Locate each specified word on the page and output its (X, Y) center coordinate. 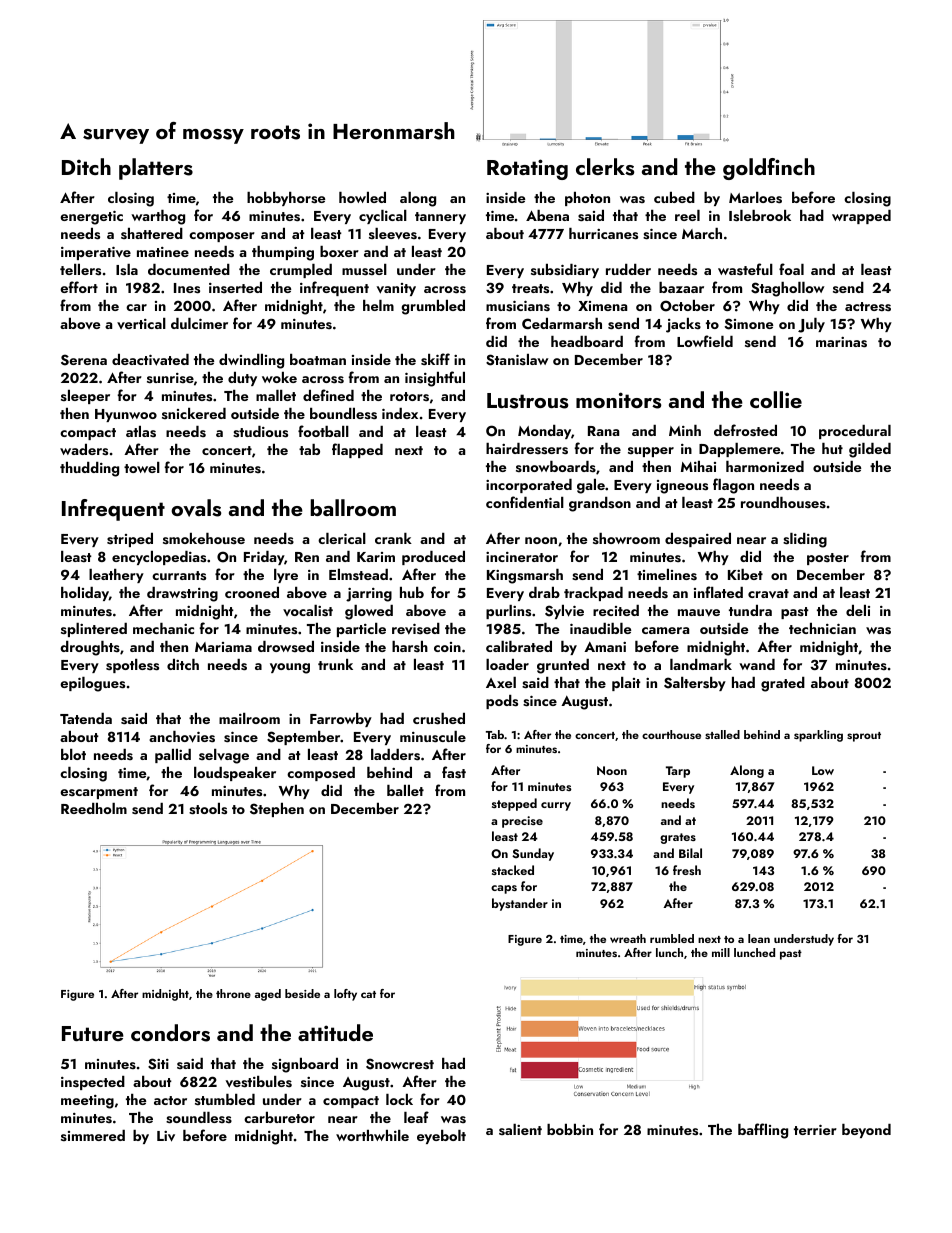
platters (156, 169)
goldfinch (769, 169)
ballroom (353, 507)
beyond (866, 1131)
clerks (605, 167)
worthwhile (372, 1135)
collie (776, 399)
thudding (89, 469)
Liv (166, 1136)
